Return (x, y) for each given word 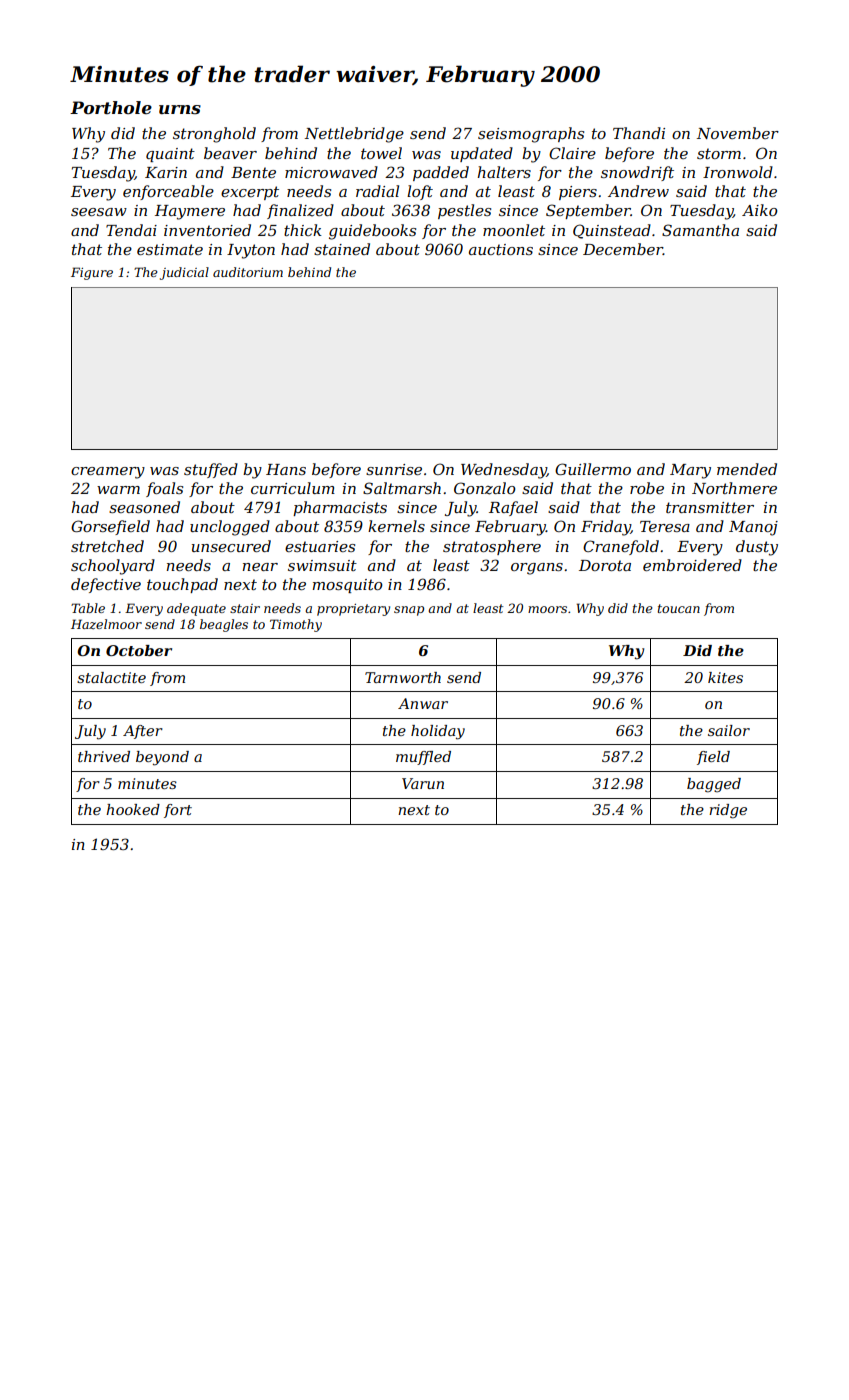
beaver (230, 153)
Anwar (423, 703)
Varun (423, 783)
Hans (286, 469)
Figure (92, 273)
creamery (108, 473)
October (139, 650)
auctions (501, 249)
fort (178, 811)
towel (381, 153)
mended (747, 469)
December (623, 249)
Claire (572, 153)
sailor (729, 730)
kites (725, 677)
